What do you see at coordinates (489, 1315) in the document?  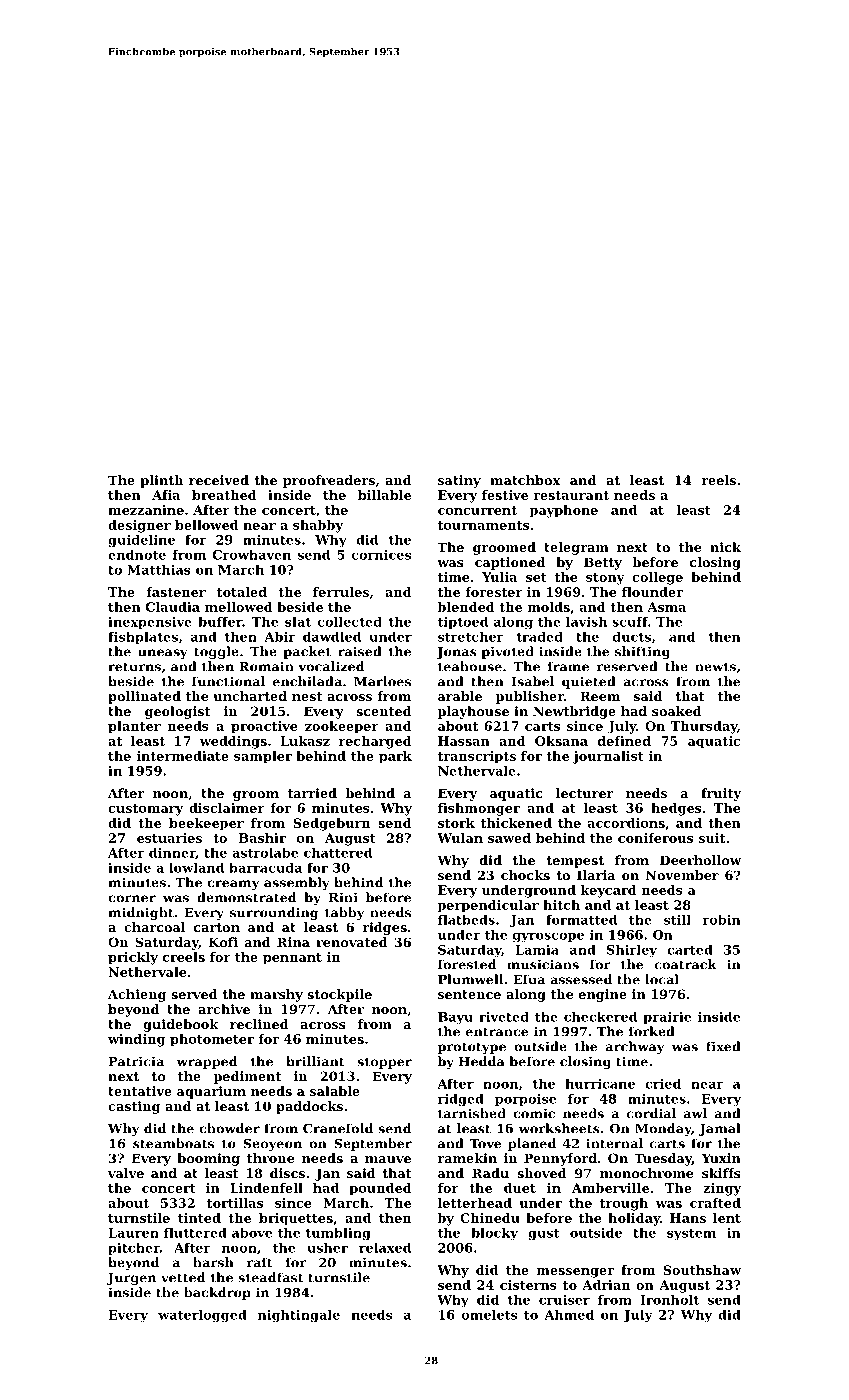 I see `omelets` at bounding box center [489, 1315].
